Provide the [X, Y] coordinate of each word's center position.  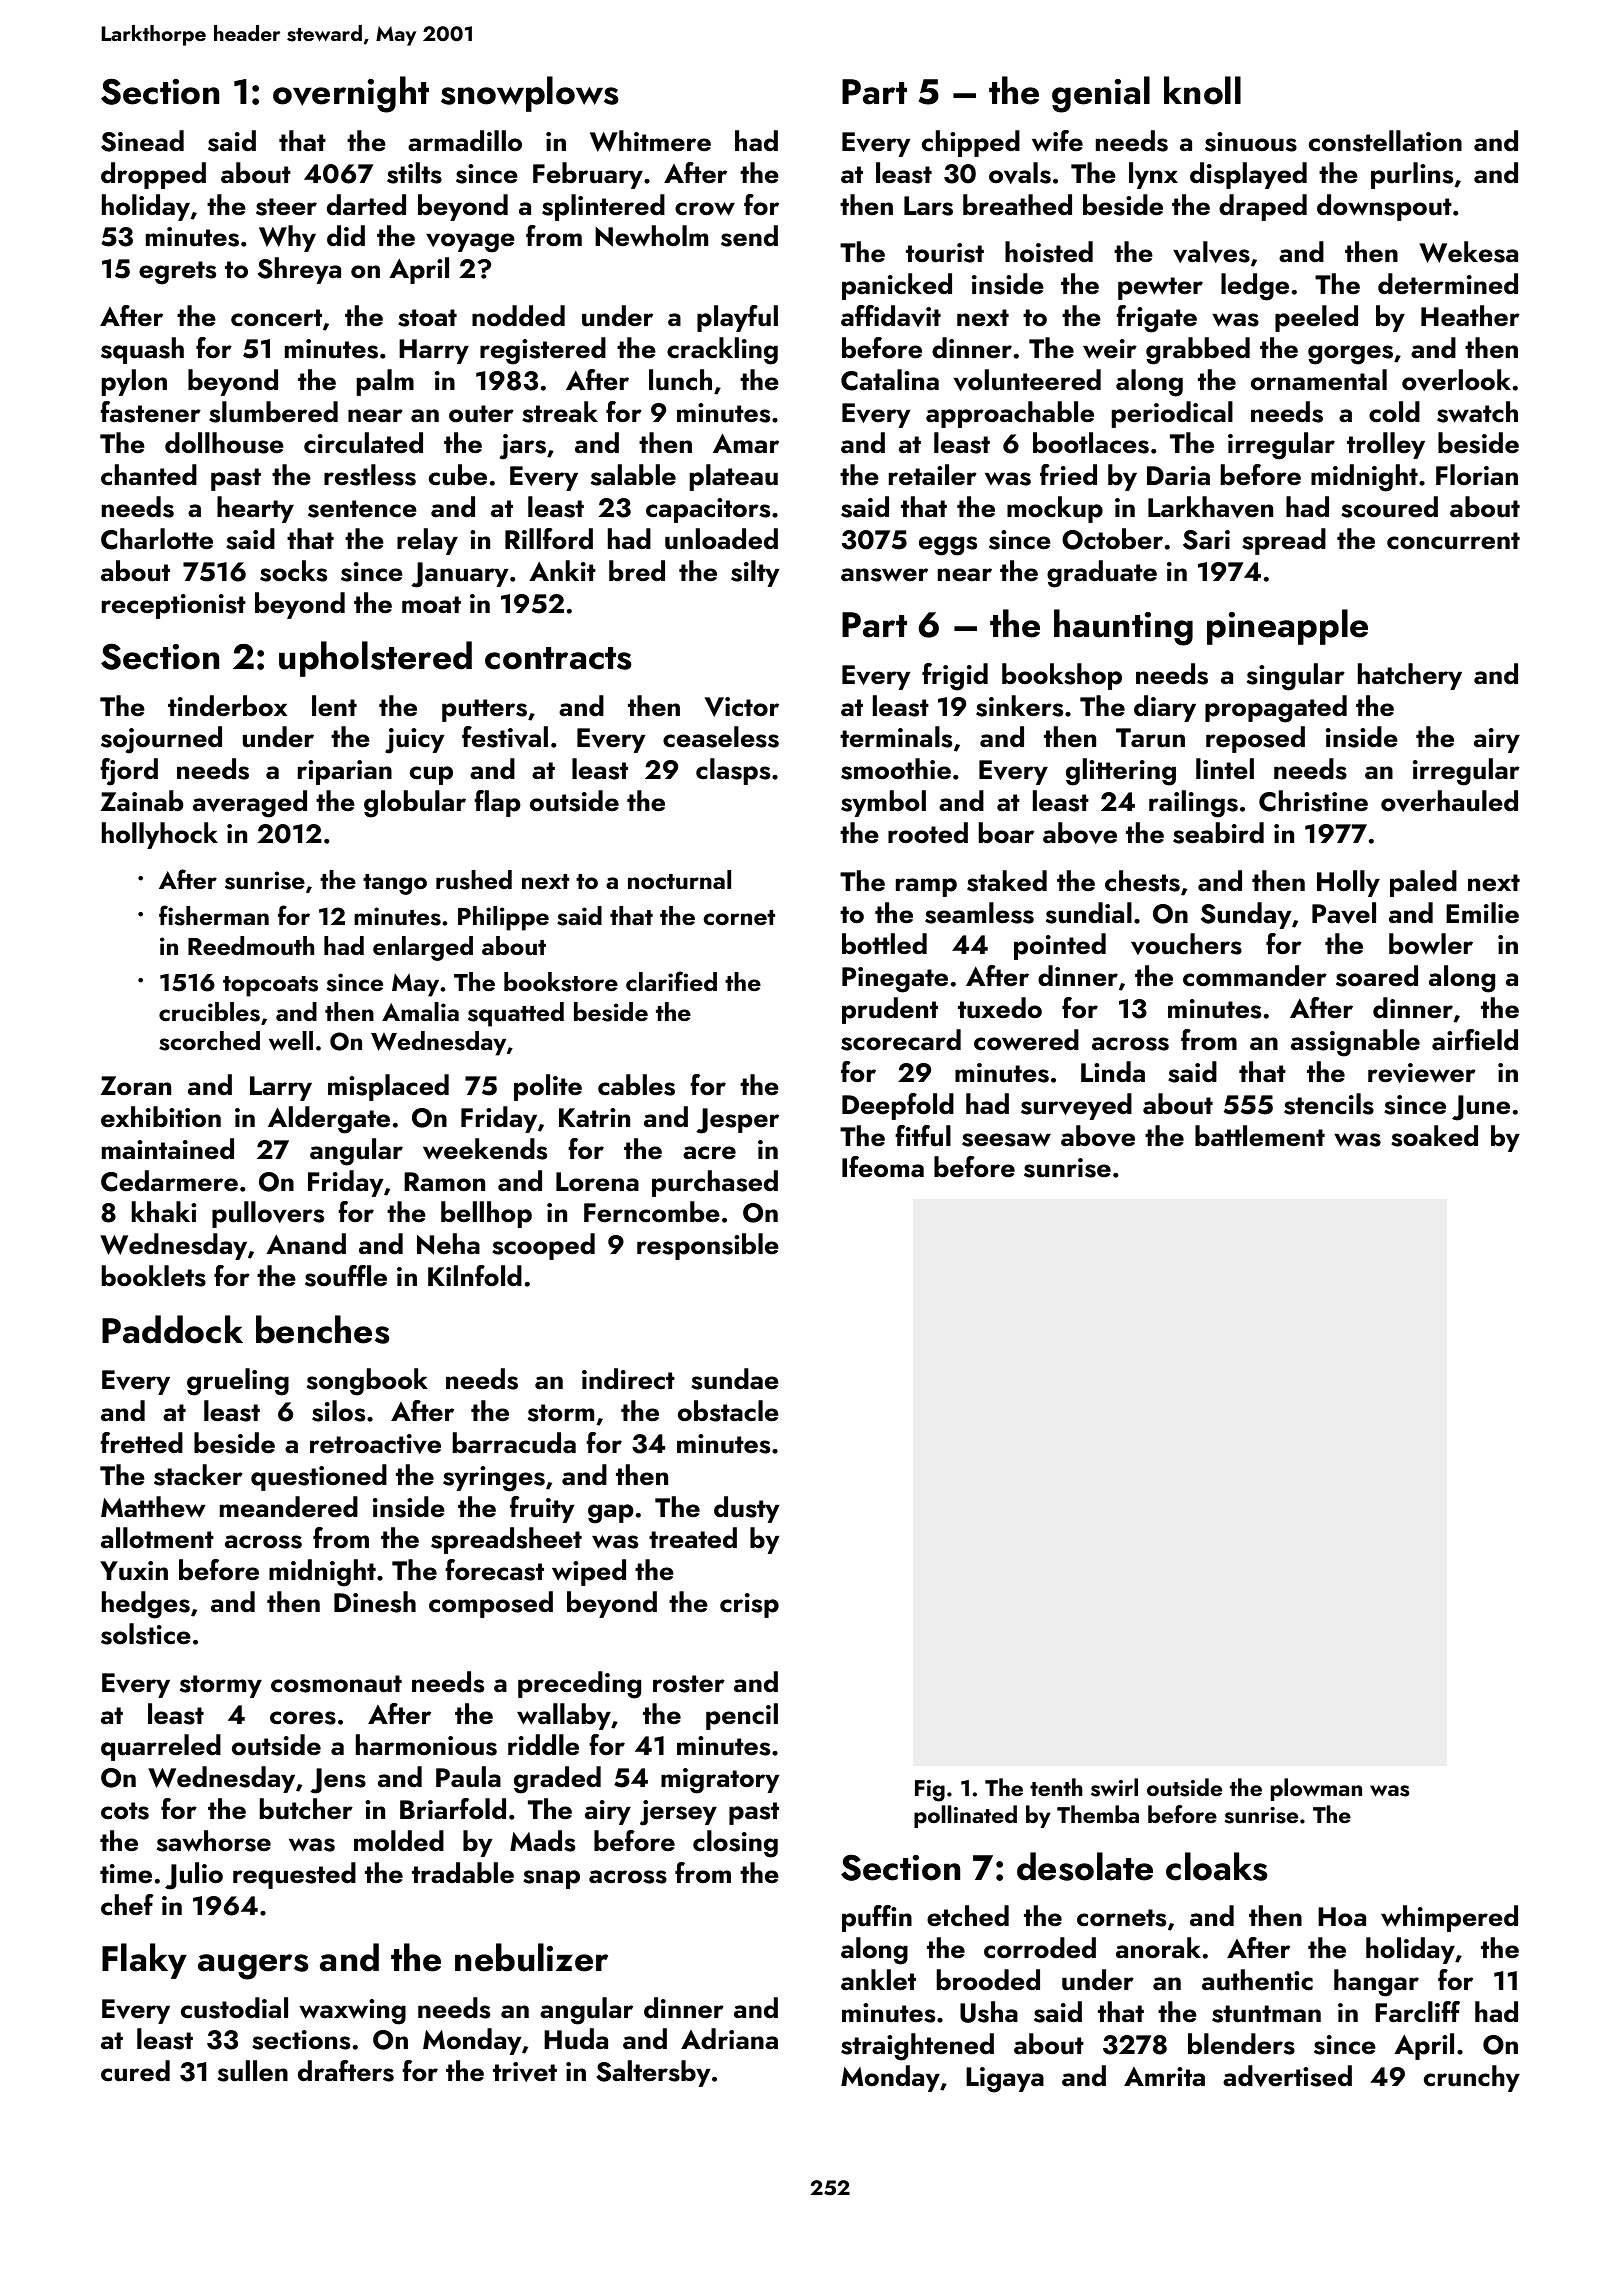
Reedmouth [251, 946]
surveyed [1076, 1106]
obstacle [728, 1411]
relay [427, 541]
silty [755, 573]
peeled [1316, 318]
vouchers [1186, 944]
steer [286, 207]
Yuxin [134, 1571]
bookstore [561, 982]
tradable [463, 1873]
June [1481, 1108]
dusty [746, 1509]
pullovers [268, 1214]
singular [1296, 677]
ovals [1020, 173]
